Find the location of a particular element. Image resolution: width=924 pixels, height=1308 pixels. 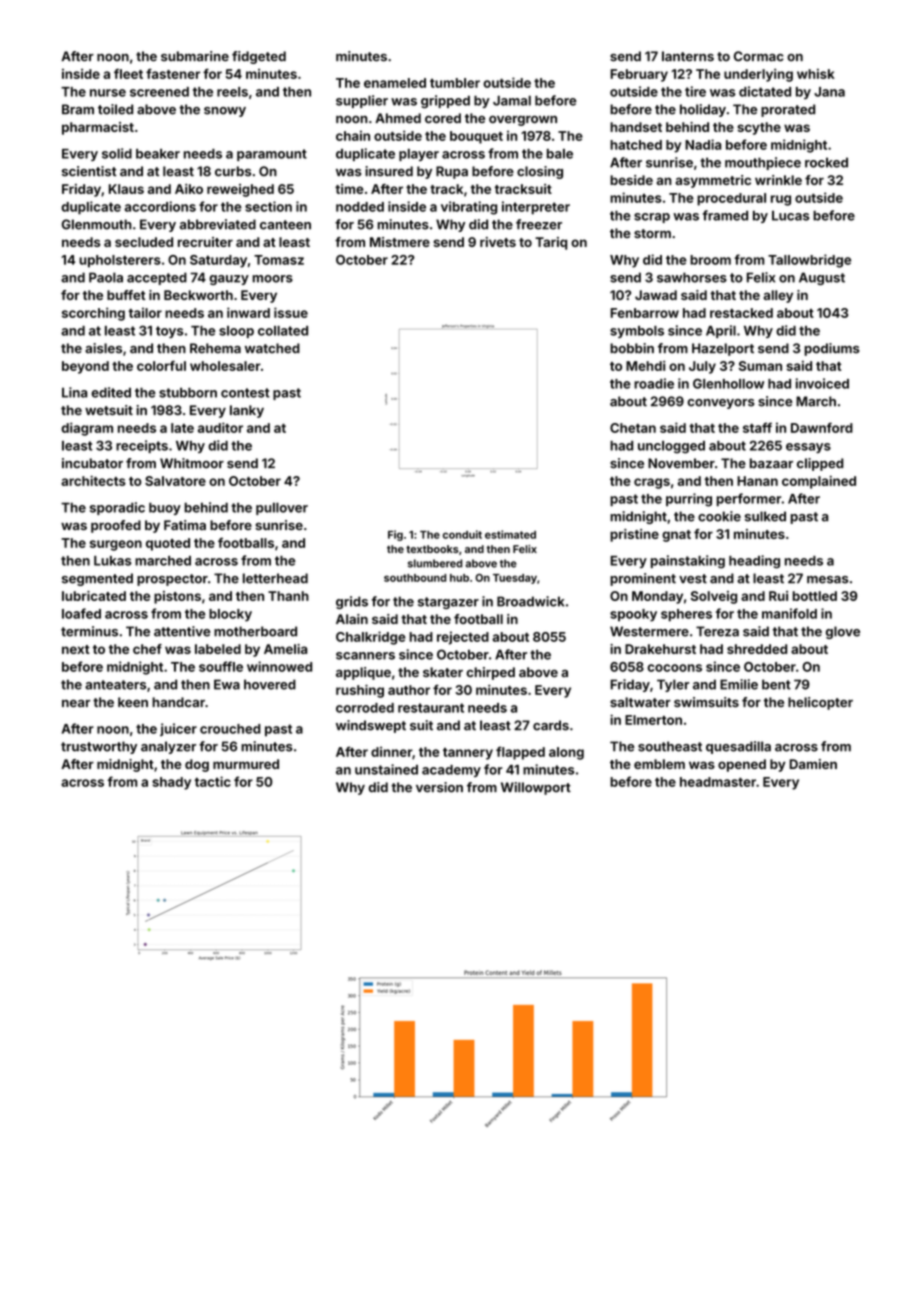

gauzy is located at coordinates (229, 280).
